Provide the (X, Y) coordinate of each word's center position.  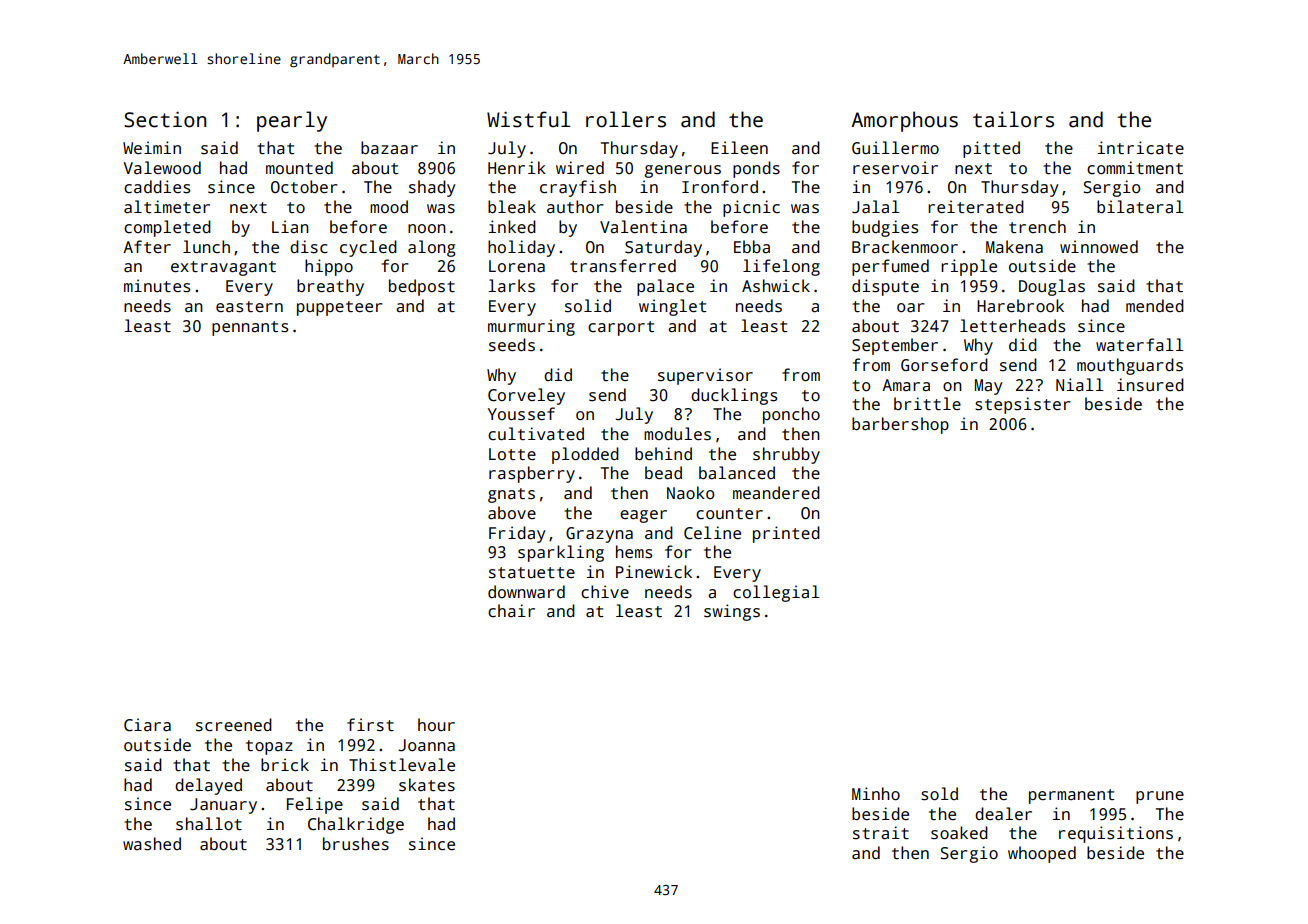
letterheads (1012, 326)
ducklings (734, 396)
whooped (1042, 854)
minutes (157, 286)
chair (511, 611)
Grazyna (599, 535)
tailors (1013, 119)
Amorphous (904, 121)
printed (786, 534)
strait (881, 833)
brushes (356, 844)
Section (165, 119)
